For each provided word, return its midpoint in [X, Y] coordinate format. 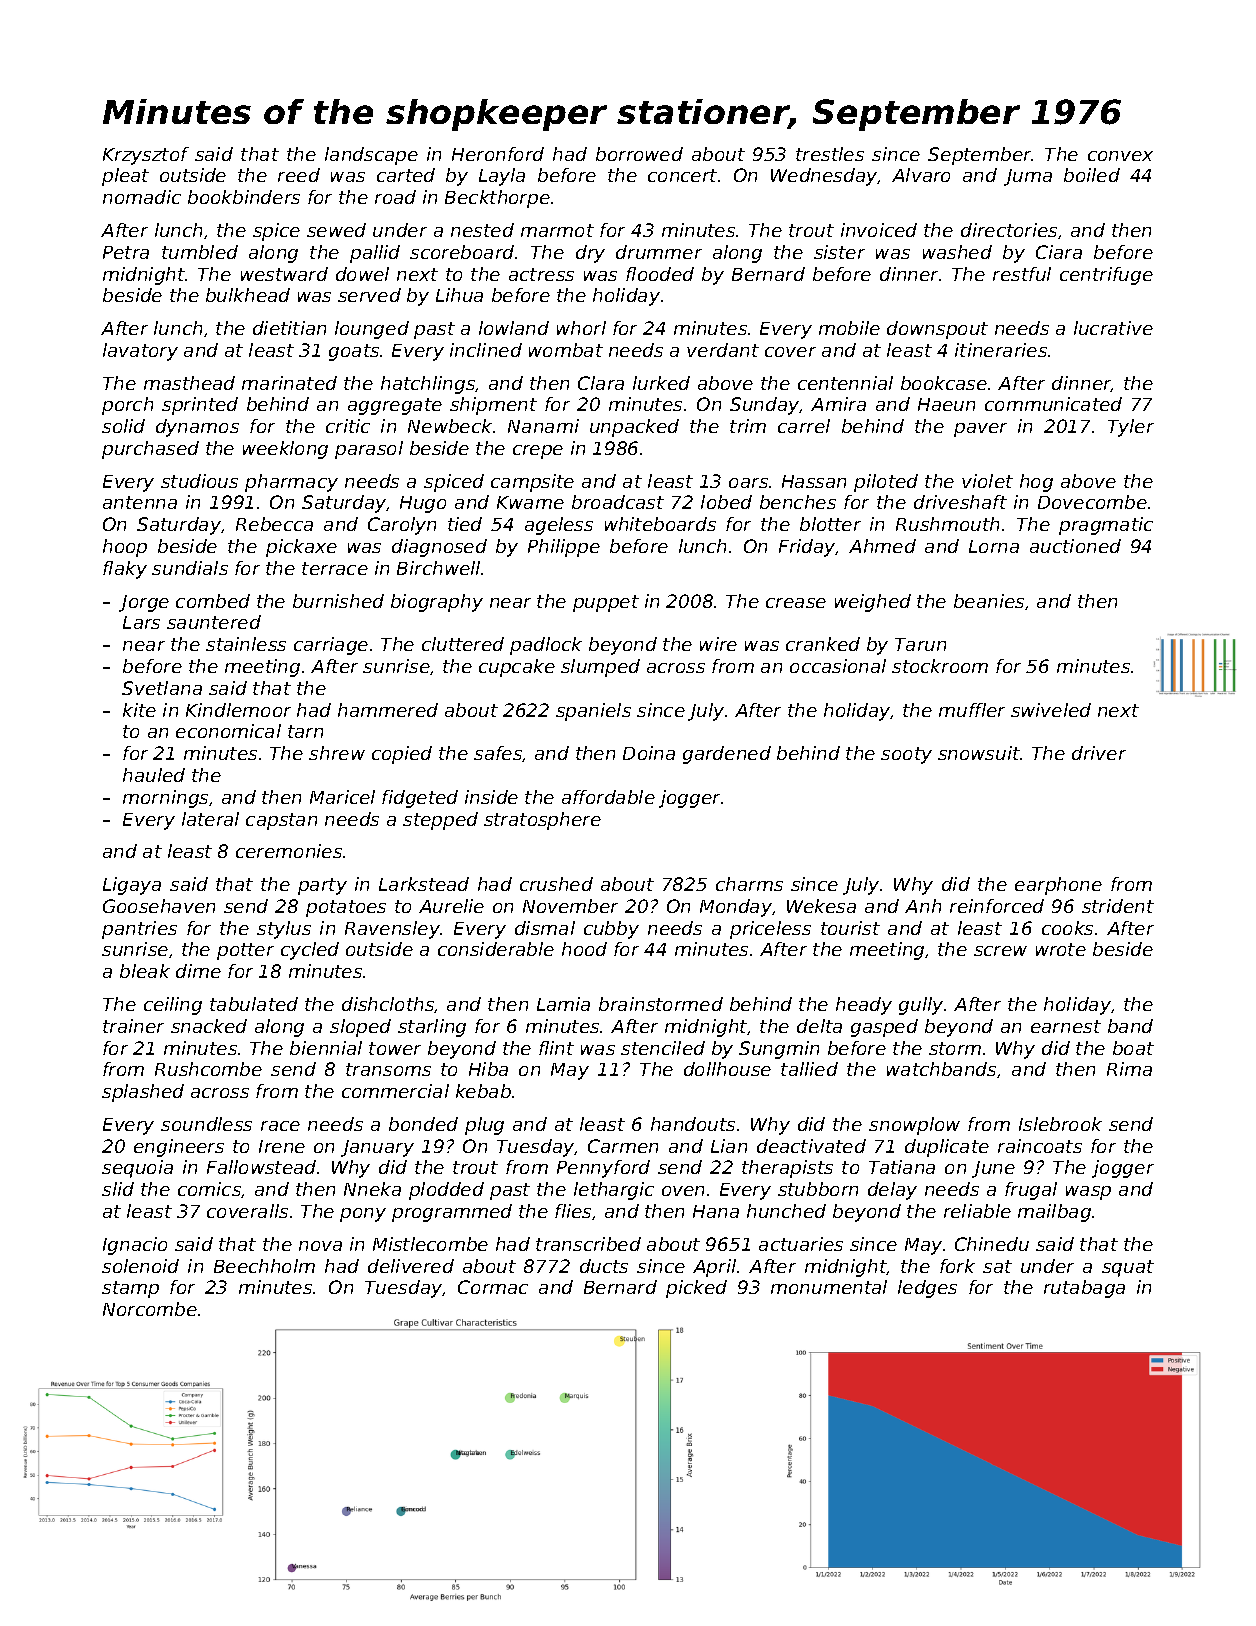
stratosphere [542, 821]
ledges [927, 1289]
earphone [1058, 886]
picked [696, 1289]
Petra [126, 252]
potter [245, 951]
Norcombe [150, 1309]
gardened [727, 755]
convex [1120, 156]
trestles [830, 154]
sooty [906, 755]
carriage [331, 646]
